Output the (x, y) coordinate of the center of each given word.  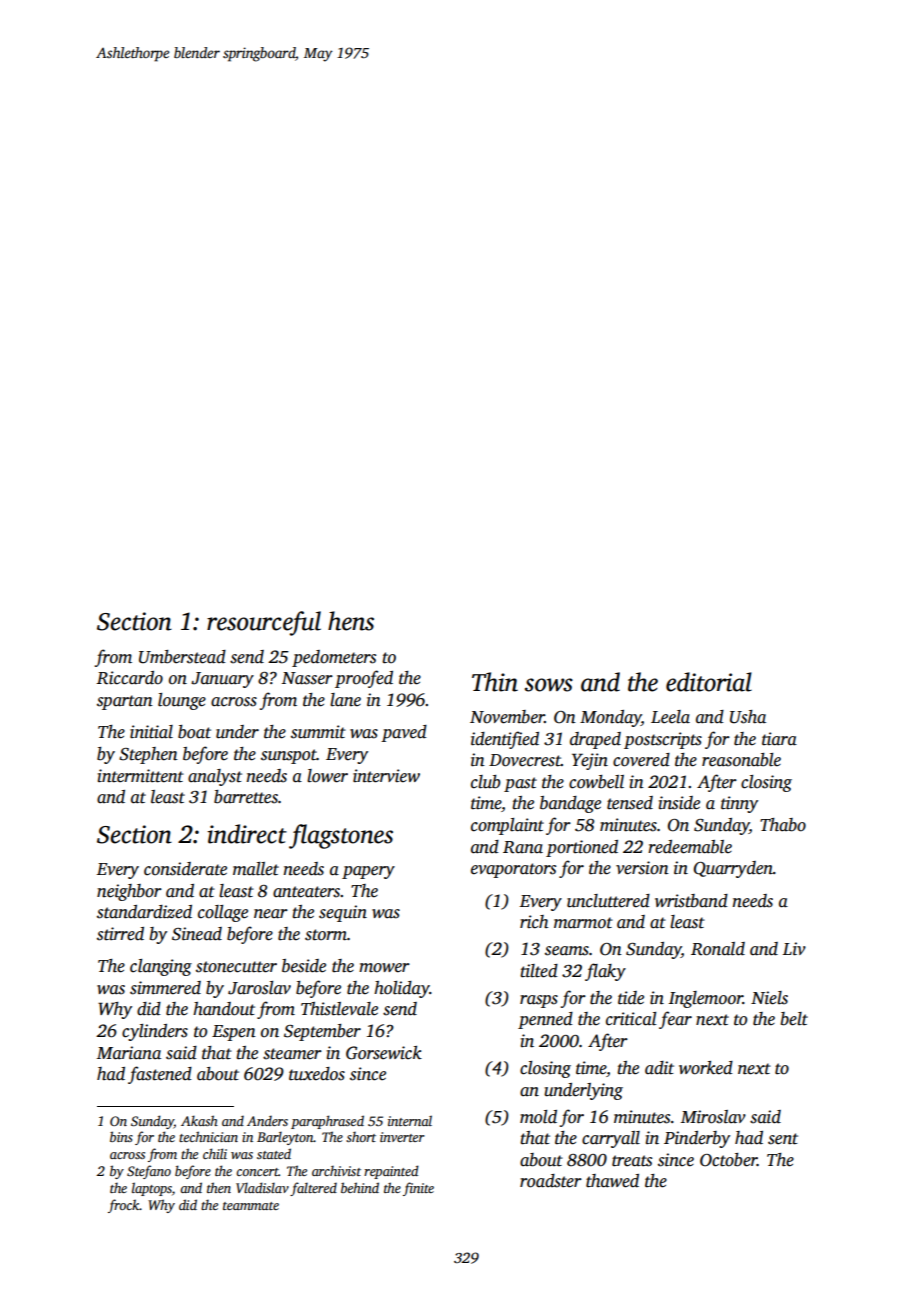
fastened (160, 1075)
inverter (402, 1137)
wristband (691, 901)
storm (326, 935)
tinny (739, 804)
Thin (495, 682)
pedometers (334, 658)
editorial (709, 682)
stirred (120, 934)
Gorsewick (384, 1053)
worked (706, 1068)
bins (121, 1136)
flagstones (341, 836)
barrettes (246, 797)
